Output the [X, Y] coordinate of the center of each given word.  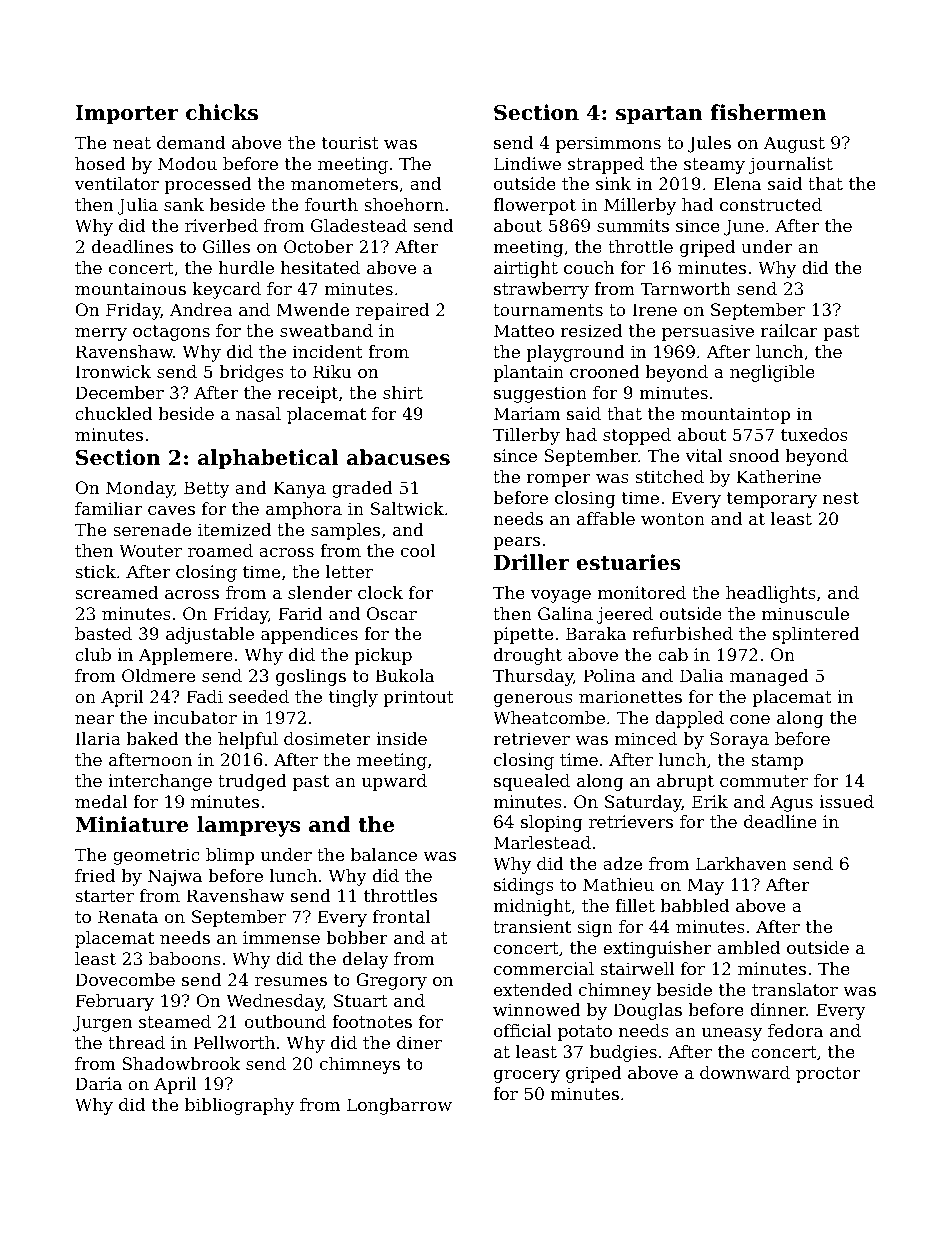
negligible [772, 373]
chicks [222, 112]
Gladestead [359, 225]
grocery [527, 1076]
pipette [523, 635]
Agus [791, 803]
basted [103, 633]
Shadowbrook [181, 1063]
